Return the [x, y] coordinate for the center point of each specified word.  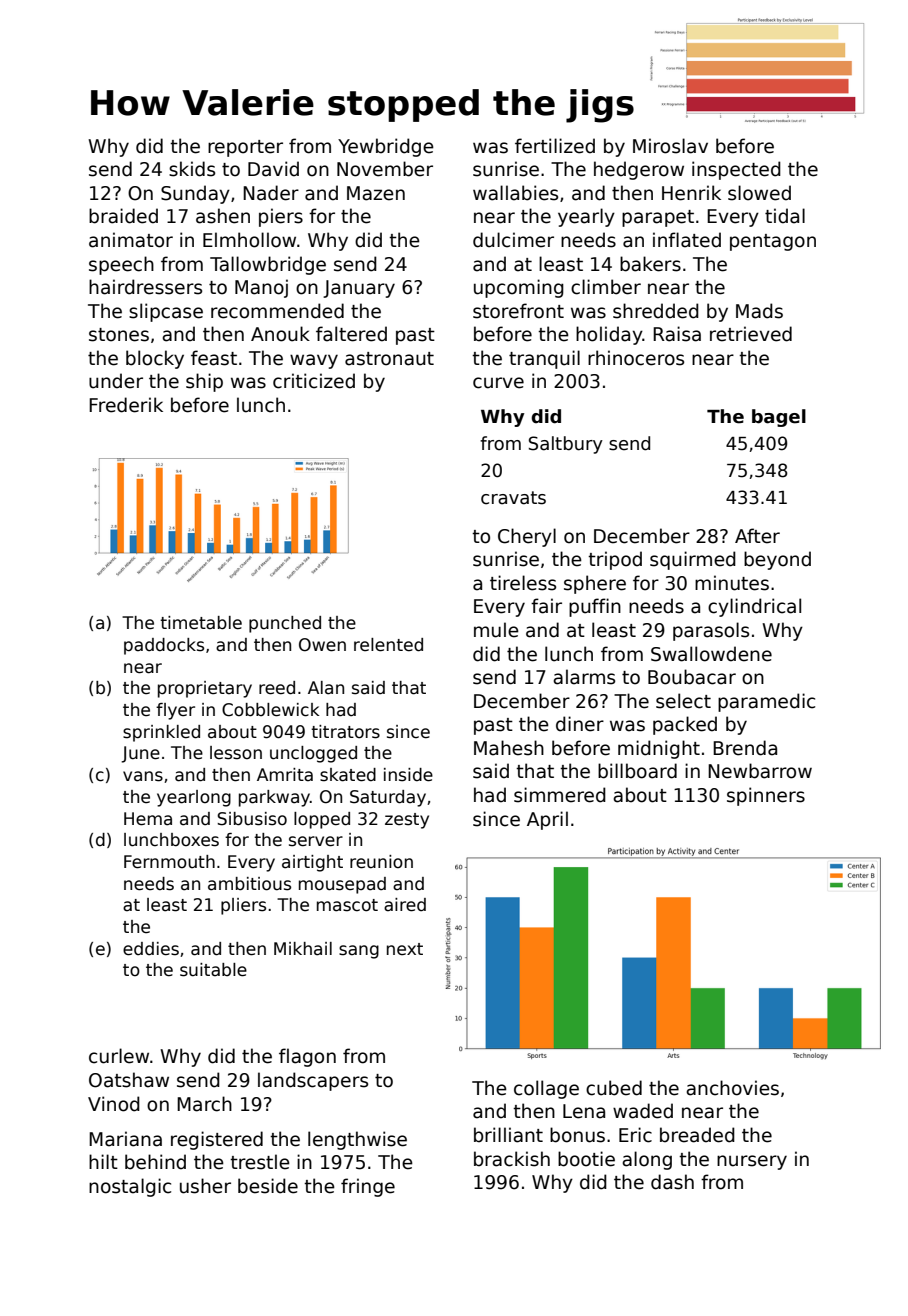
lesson [236, 753]
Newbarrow [760, 771]
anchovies [732, 1088]
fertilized [555, 146]
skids [192, 169]
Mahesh [509, 748]
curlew [119, 1056]
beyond [777, 560]
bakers [650, 264]
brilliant [508, 1135]
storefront [518, 311]
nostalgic [130, 1187]
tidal [785, 216]
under [116, 381]
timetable [201, 623]
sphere [595, 584]
